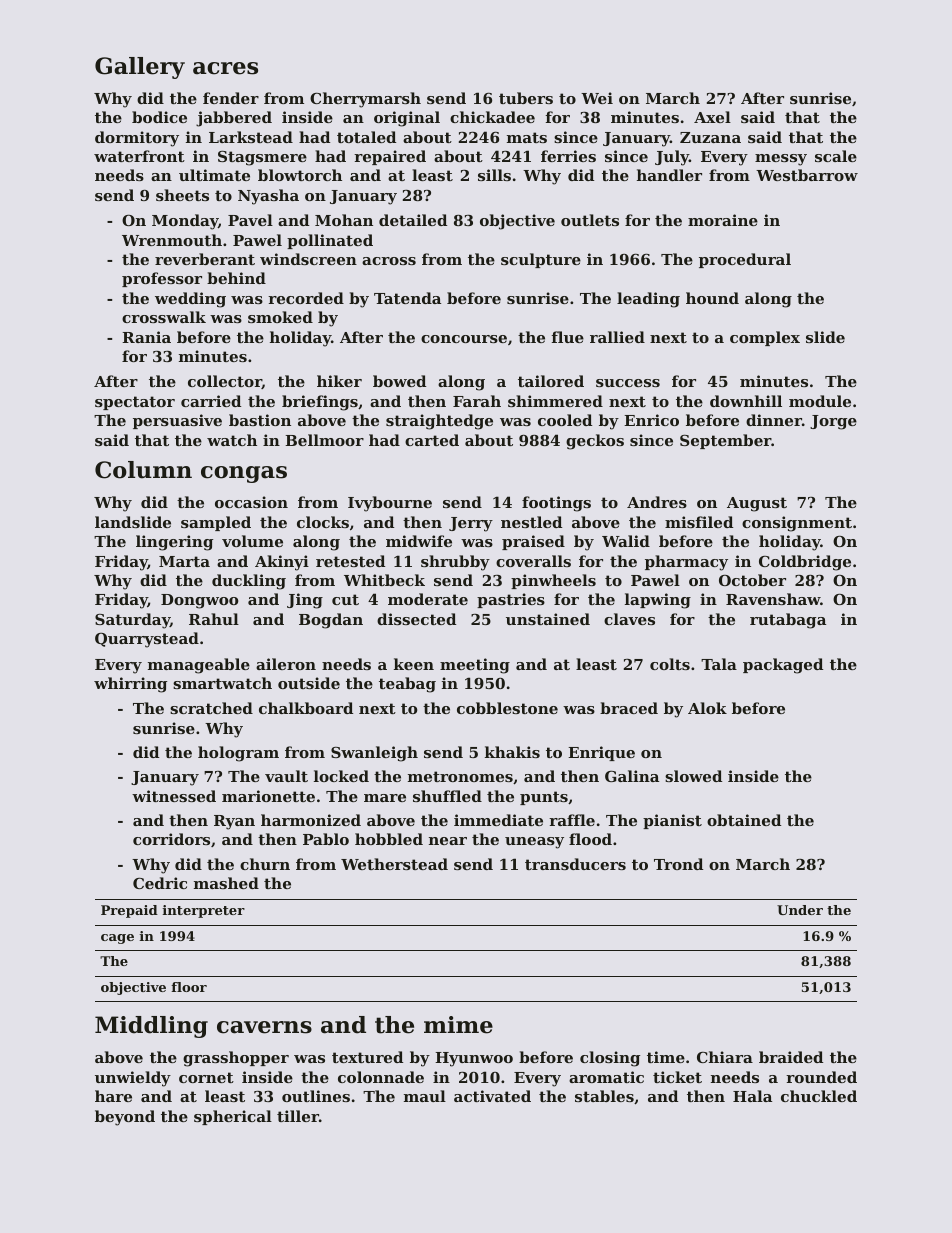 This document has width=952, height=1233. Describe the element at coordinates (678, 864) in the document. I see `Trond` at that location.
